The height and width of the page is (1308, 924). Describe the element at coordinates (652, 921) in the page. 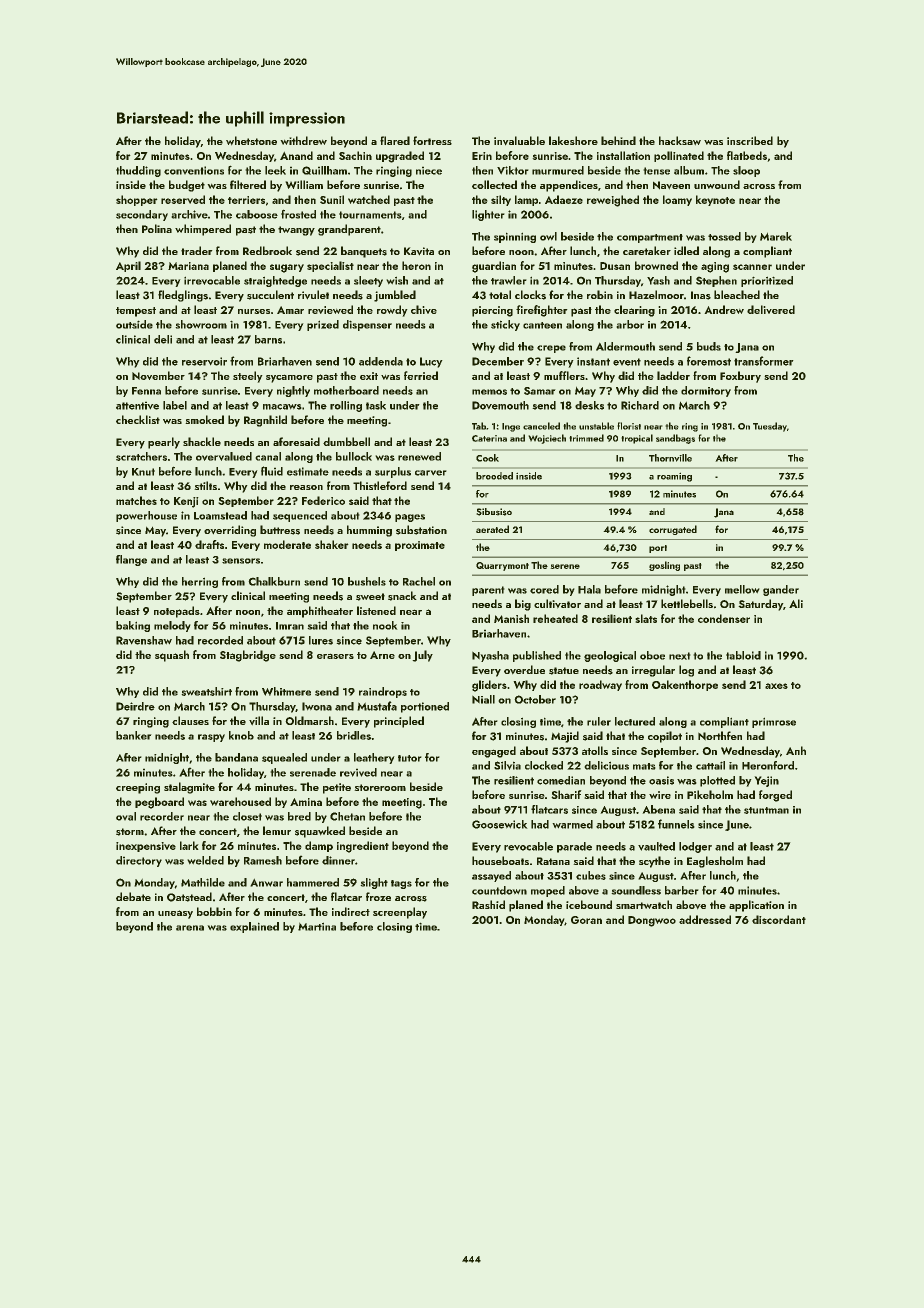

I see `Dongwoo` at that location.
